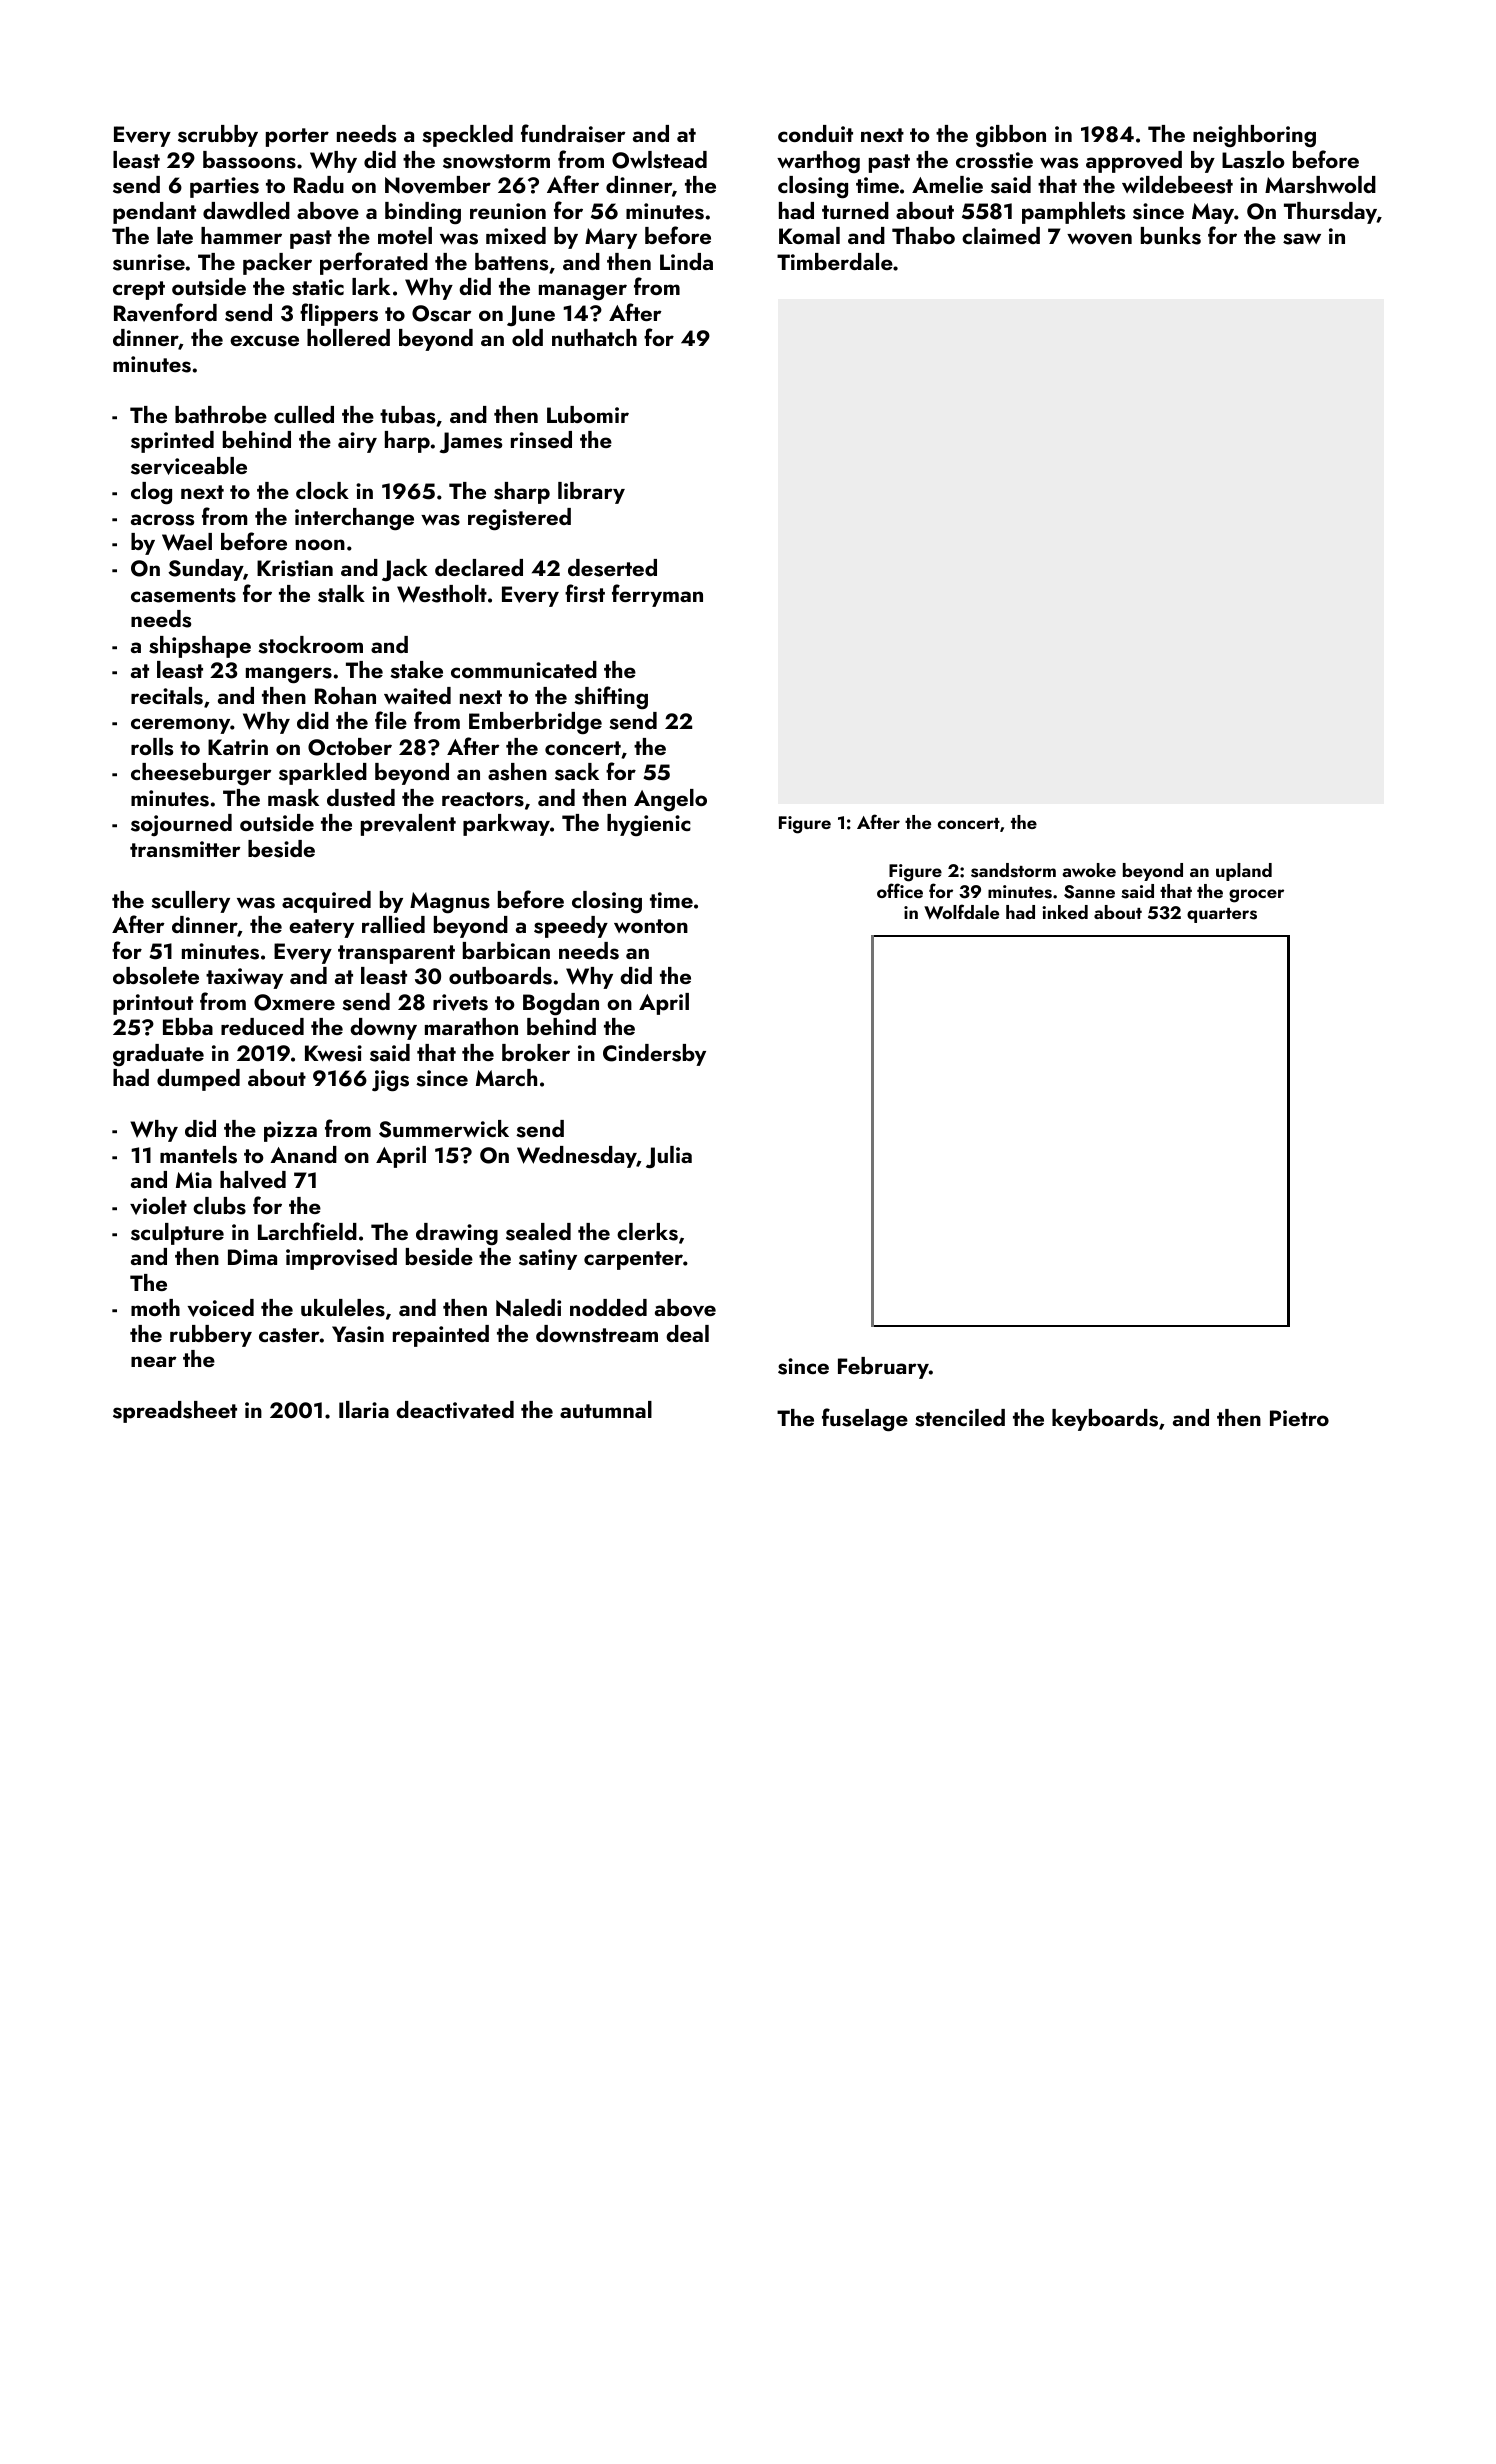 The height and width of the screenshot is (2464, 1496). What do you see at coordinates (611, 698) in the screenshot?
I see `shifting` at bounding box center [611, 698].
